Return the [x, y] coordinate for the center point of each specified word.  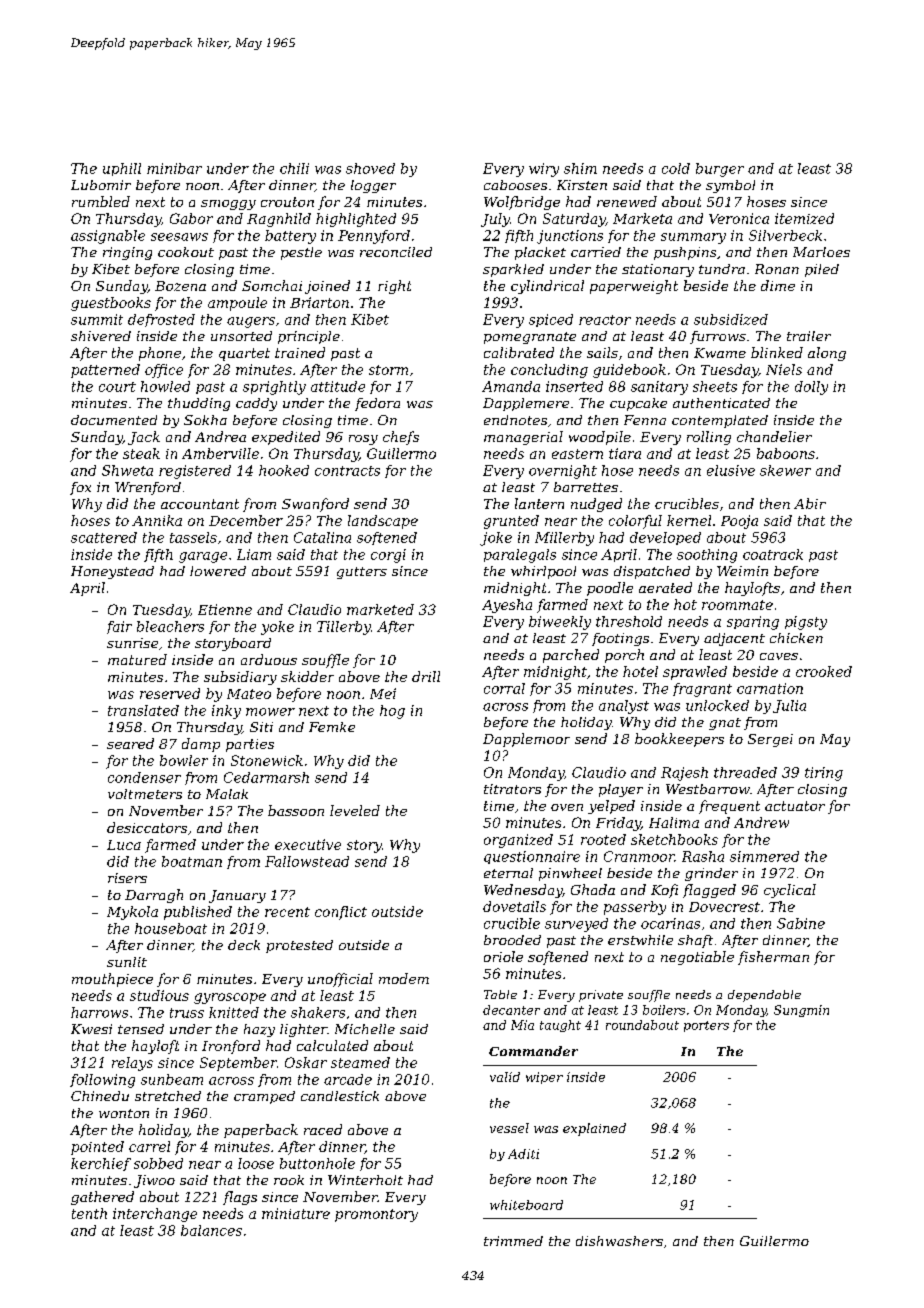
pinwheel [570, 874]
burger [720, 170]
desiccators [147, 827]
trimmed [513, 1241]
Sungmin [801, 1011]
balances [211, 1230]
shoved [370, 168]
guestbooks [111, 304]
